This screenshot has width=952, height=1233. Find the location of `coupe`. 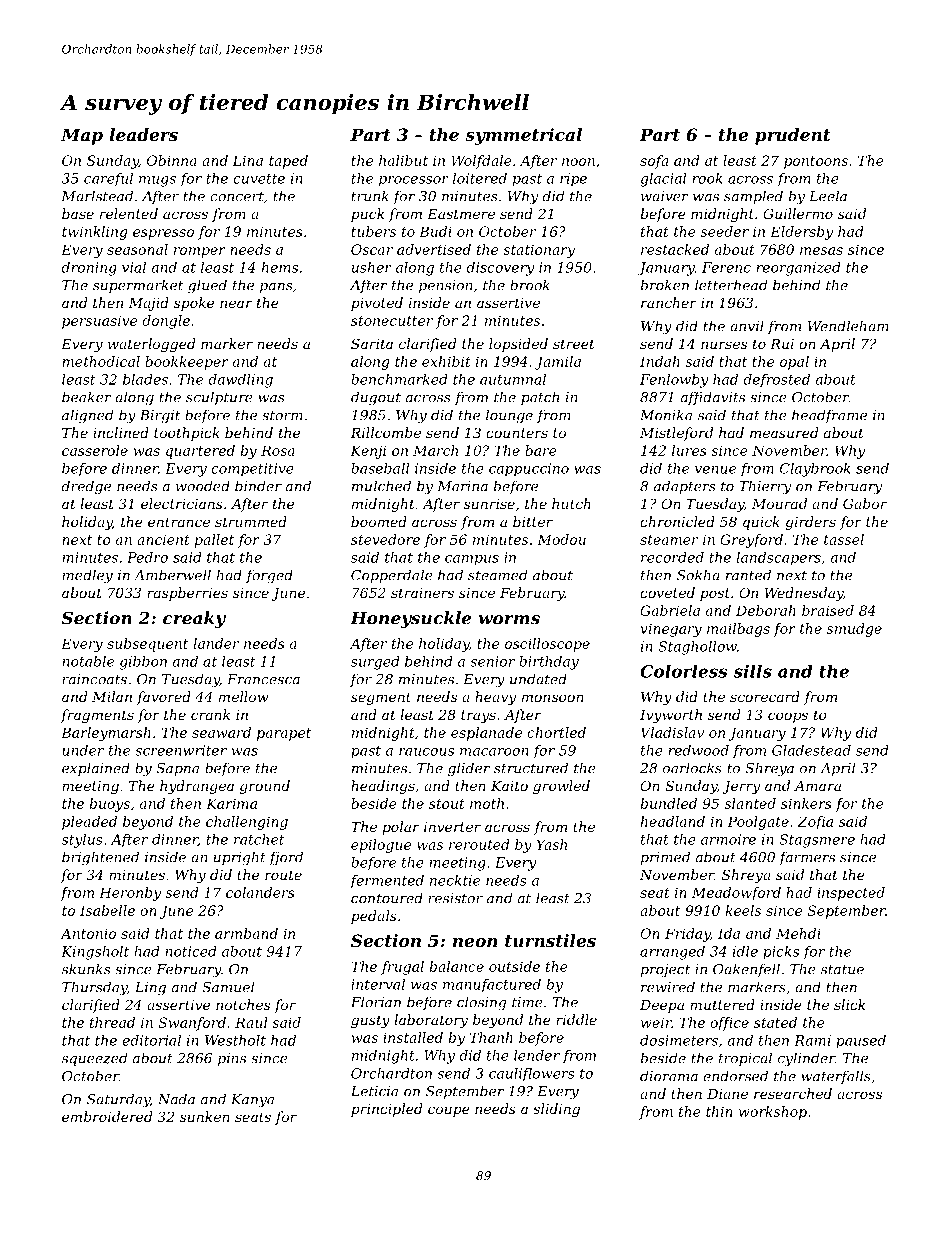

coupe is located at coordinates (449, 1111).
